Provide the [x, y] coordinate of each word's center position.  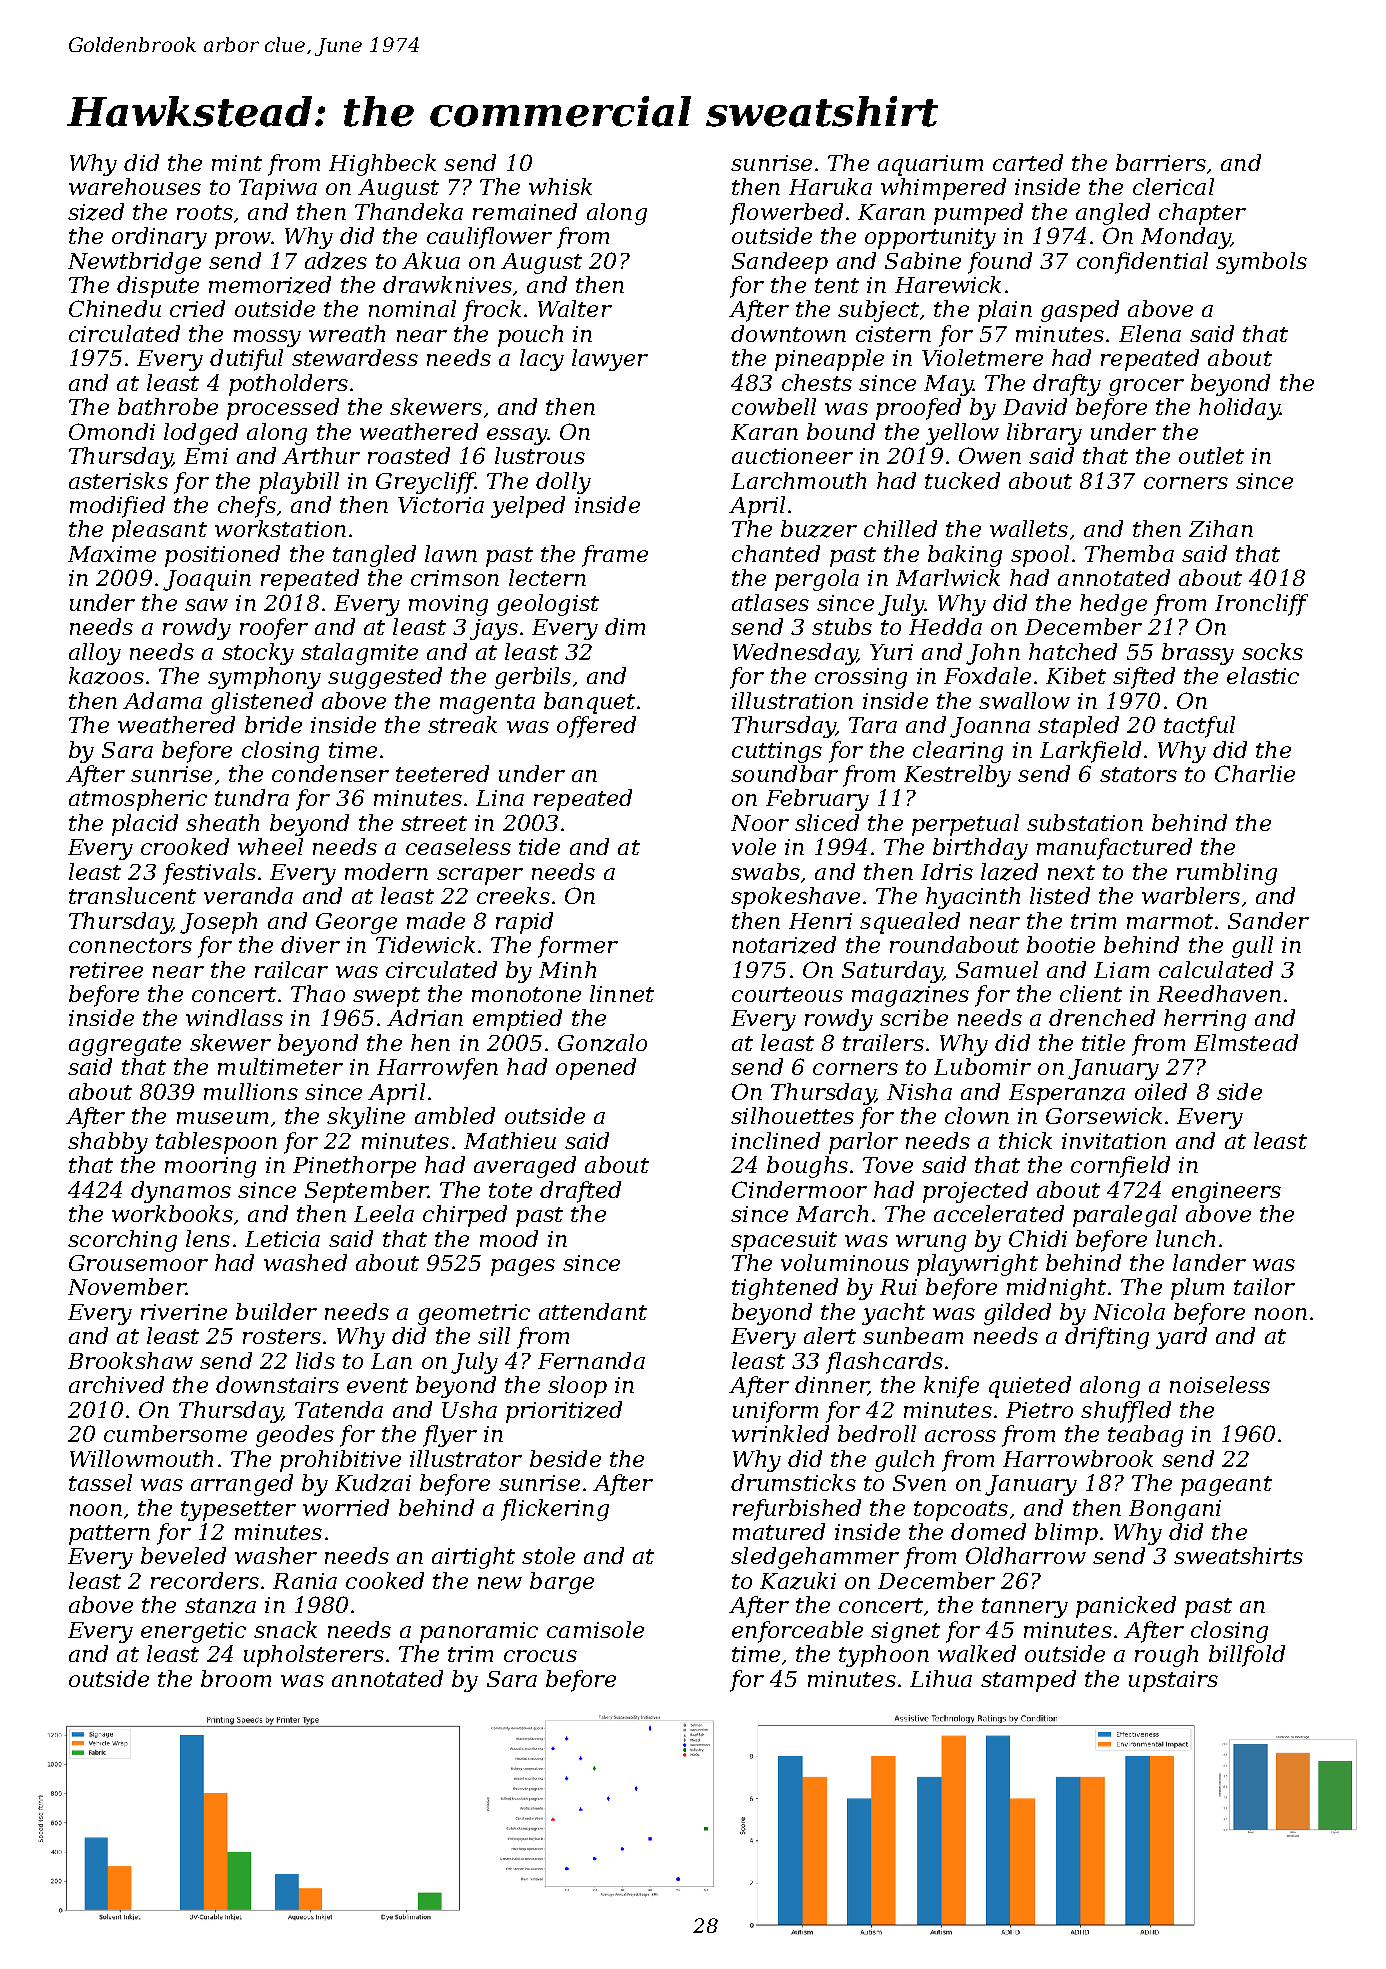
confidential [1142, 263]
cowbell [774, 406]
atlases [770, 602]
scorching [122, 1241]
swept [386, 997]
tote [510, 1190]
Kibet [1076, 675]
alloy [95, 654]
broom [236, 1678]
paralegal [1125, 1216]
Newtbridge [134, 263]
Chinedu [115, 308]
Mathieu [510, 1140]
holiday [1239, 409]
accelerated [999, 1213]
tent [837, 285]
